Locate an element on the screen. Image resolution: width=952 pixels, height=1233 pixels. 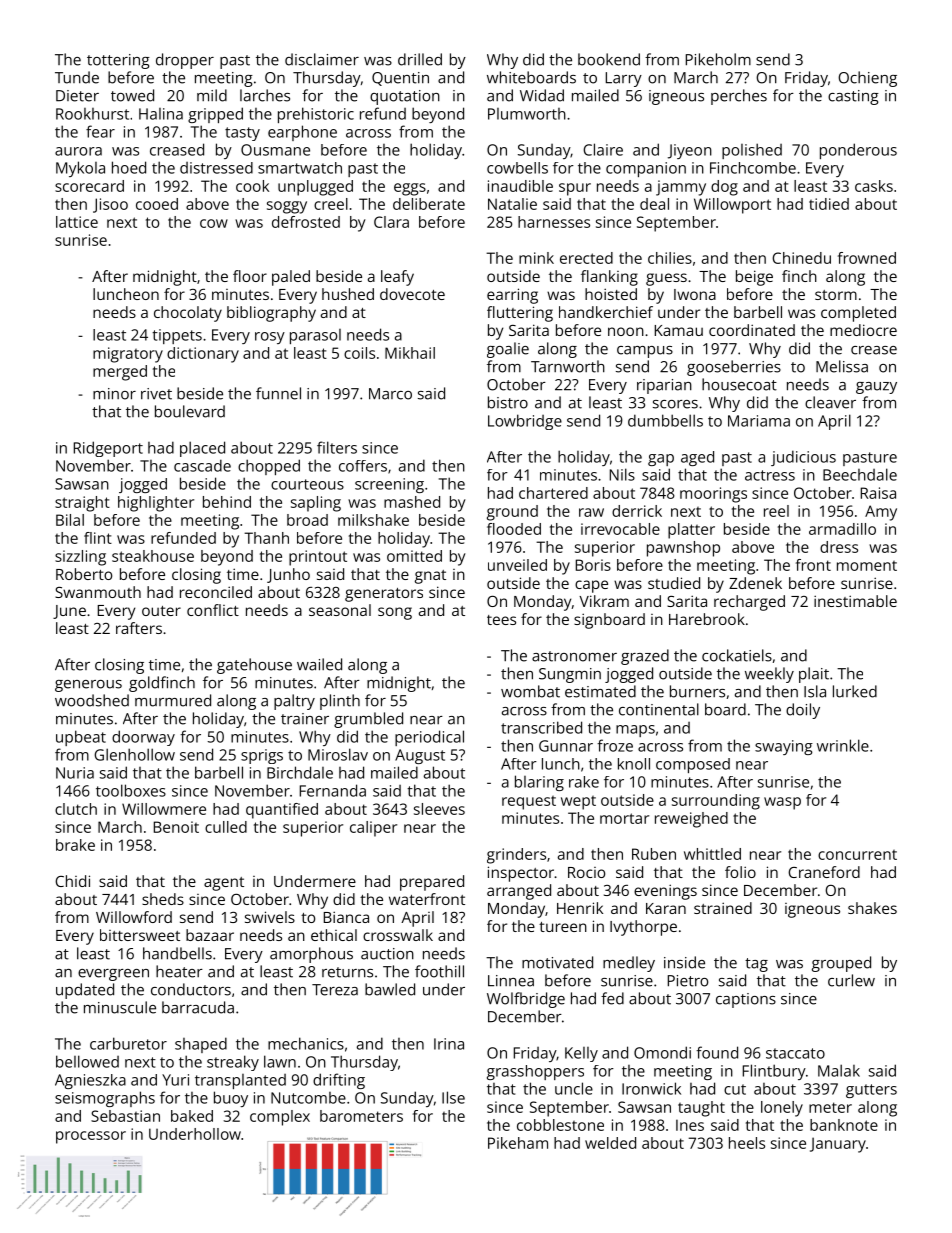
Sungmin is located at coordinates (570, 675).
